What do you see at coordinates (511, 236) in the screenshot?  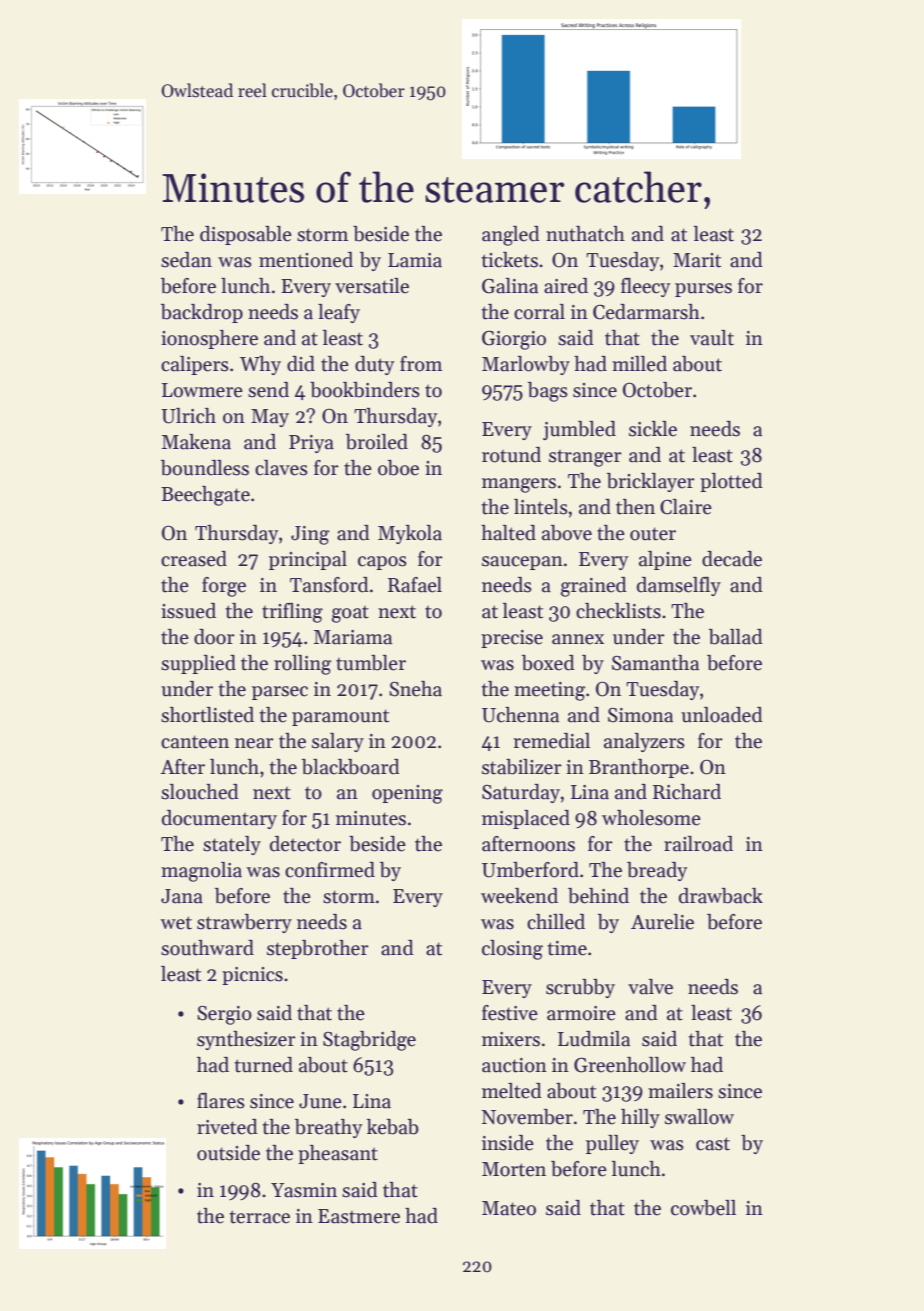 I see `angled` at bounding box center [511, 236].
